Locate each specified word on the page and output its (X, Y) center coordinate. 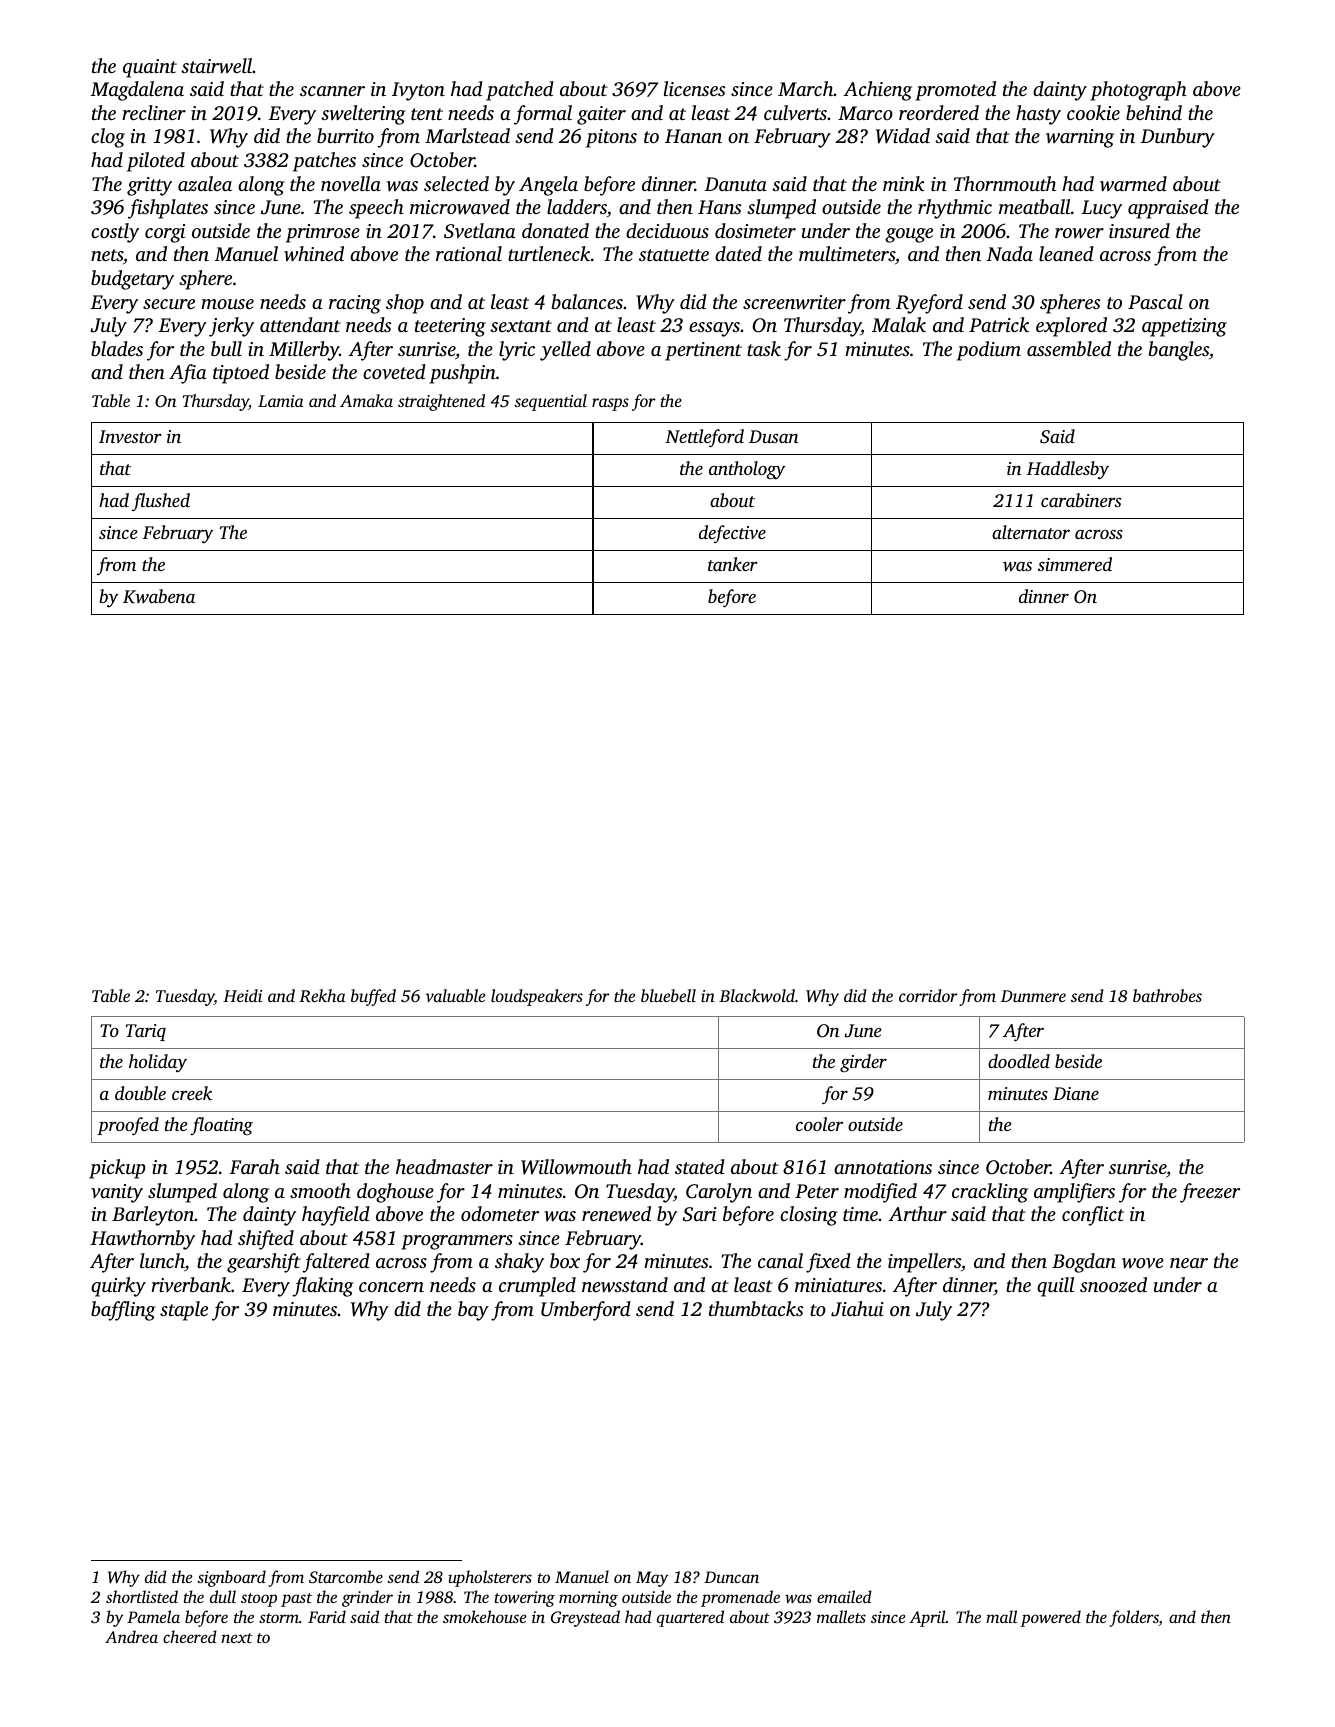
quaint (150, 68)
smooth (320, 1190)
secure (169, 304)
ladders (577, 206)
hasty (1038, 115)
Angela (548, 186)
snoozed (1113, 1285)
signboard (231, 1578)
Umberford (586, 1311)
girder (863, 1063)
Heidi (242, 995)
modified (880, 1193)
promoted (955, 91)
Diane (1076, 1093)
